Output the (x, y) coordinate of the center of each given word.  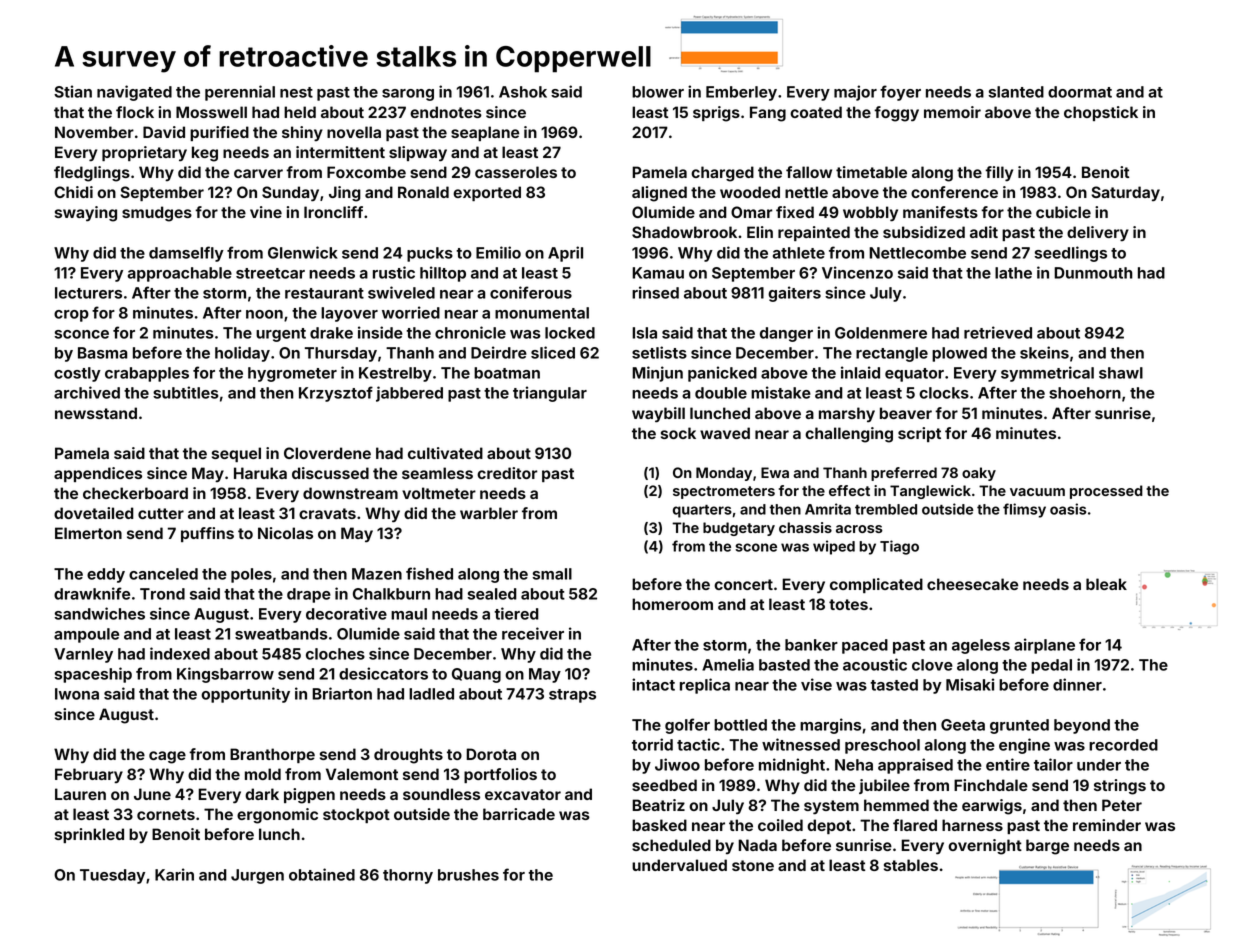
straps (572, 696)
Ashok (523, 92)
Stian (73, 91)
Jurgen (257, 876)
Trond (162, 594)
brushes (468, 875)
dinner (1077, 684)
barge (1047, 847)
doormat (1080, 92)
